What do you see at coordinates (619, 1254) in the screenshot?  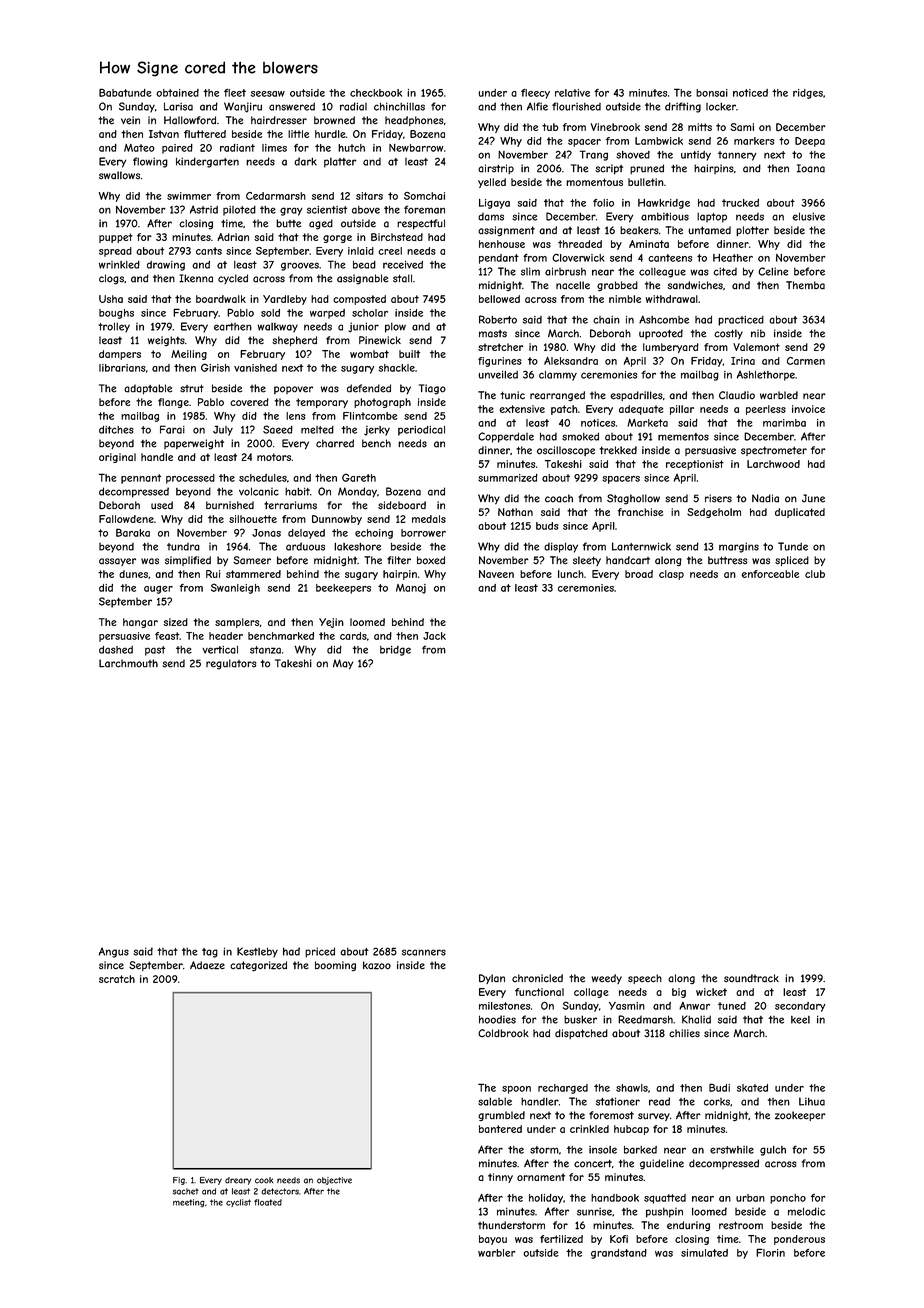 I see `grandstand` at bounding box center [619, 1254].
